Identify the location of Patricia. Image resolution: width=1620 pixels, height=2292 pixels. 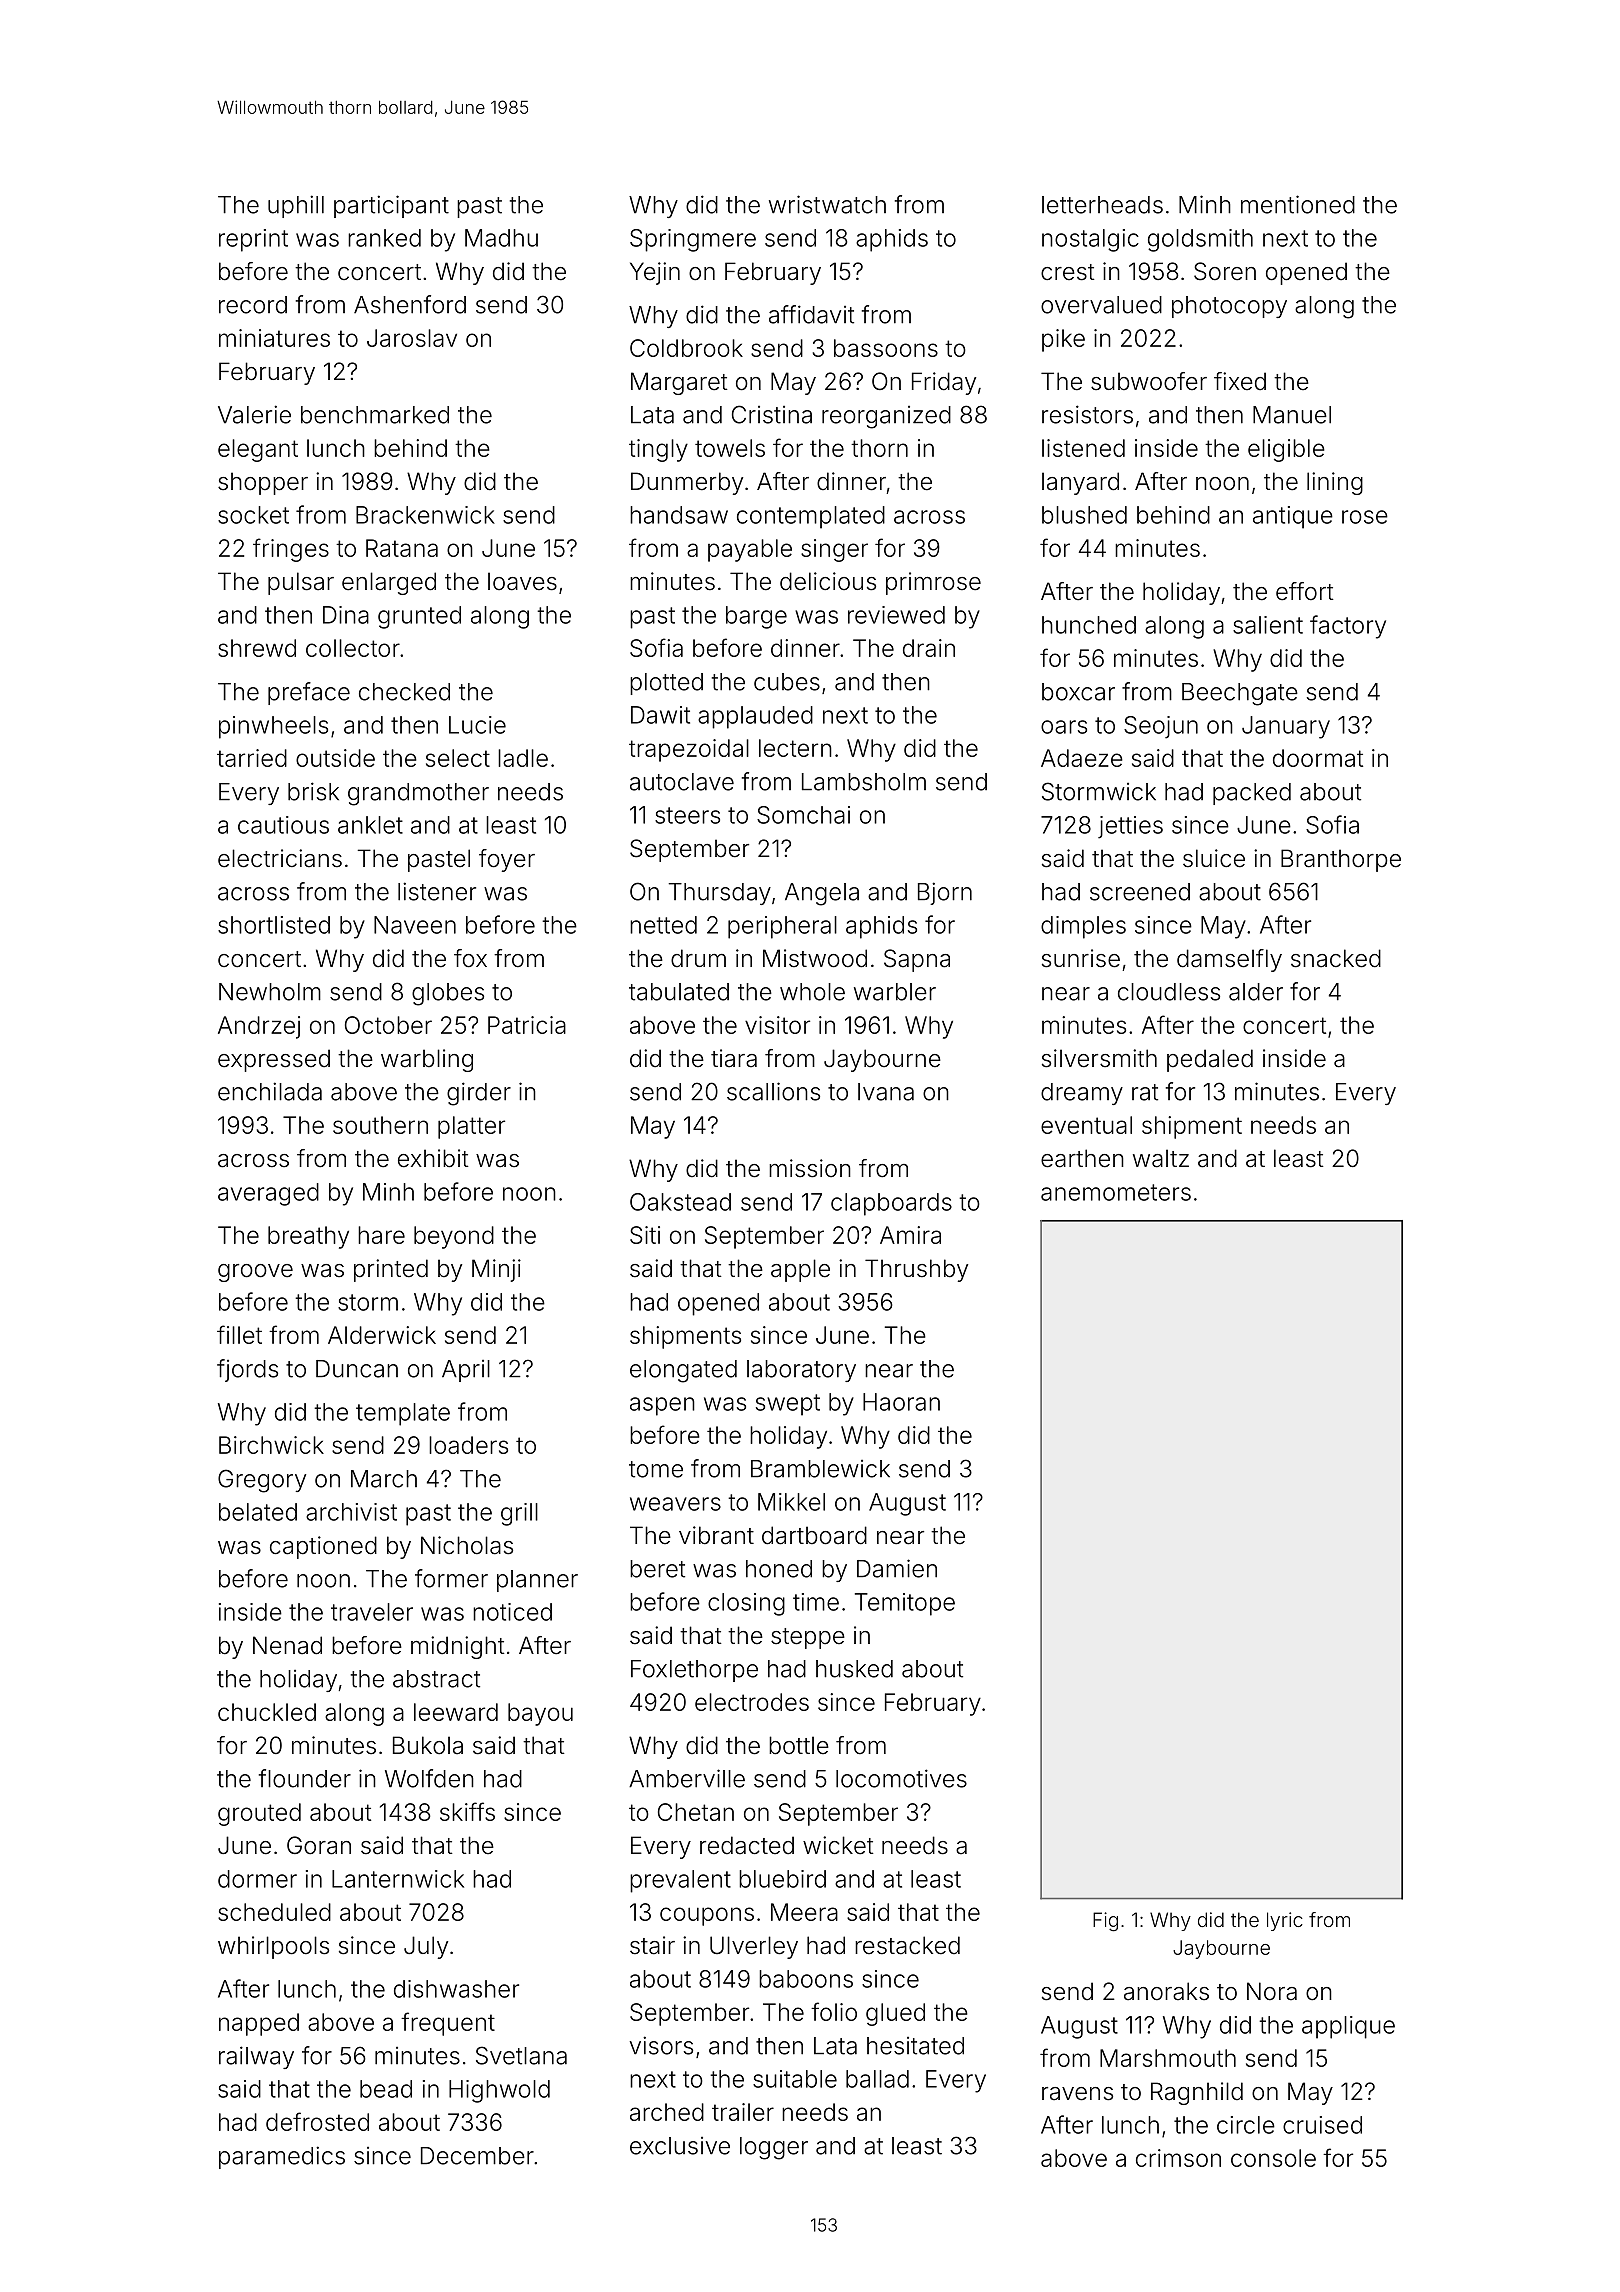
(527, 1025).
